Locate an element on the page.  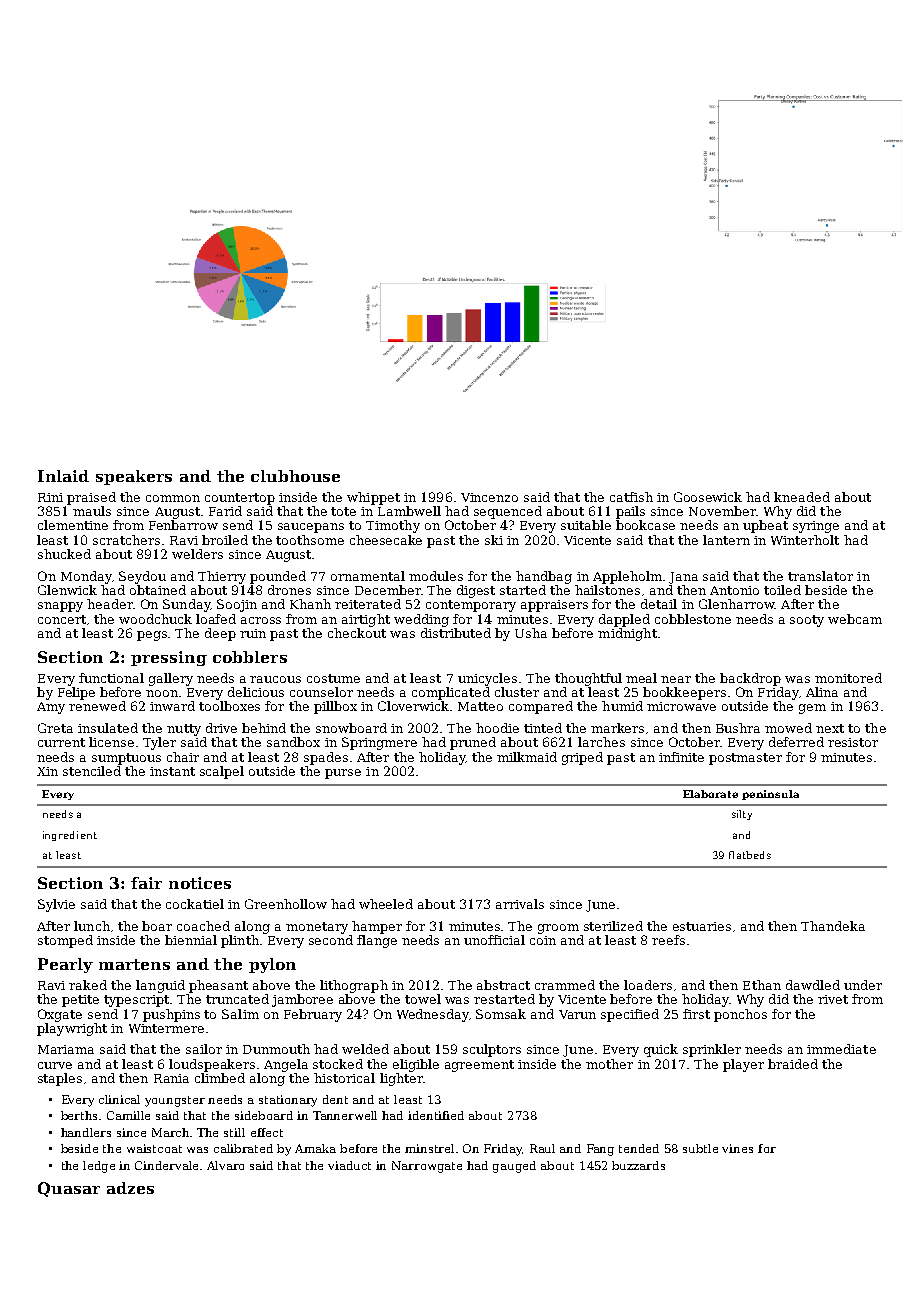
dawdled is located at coordinates (813, 985).
